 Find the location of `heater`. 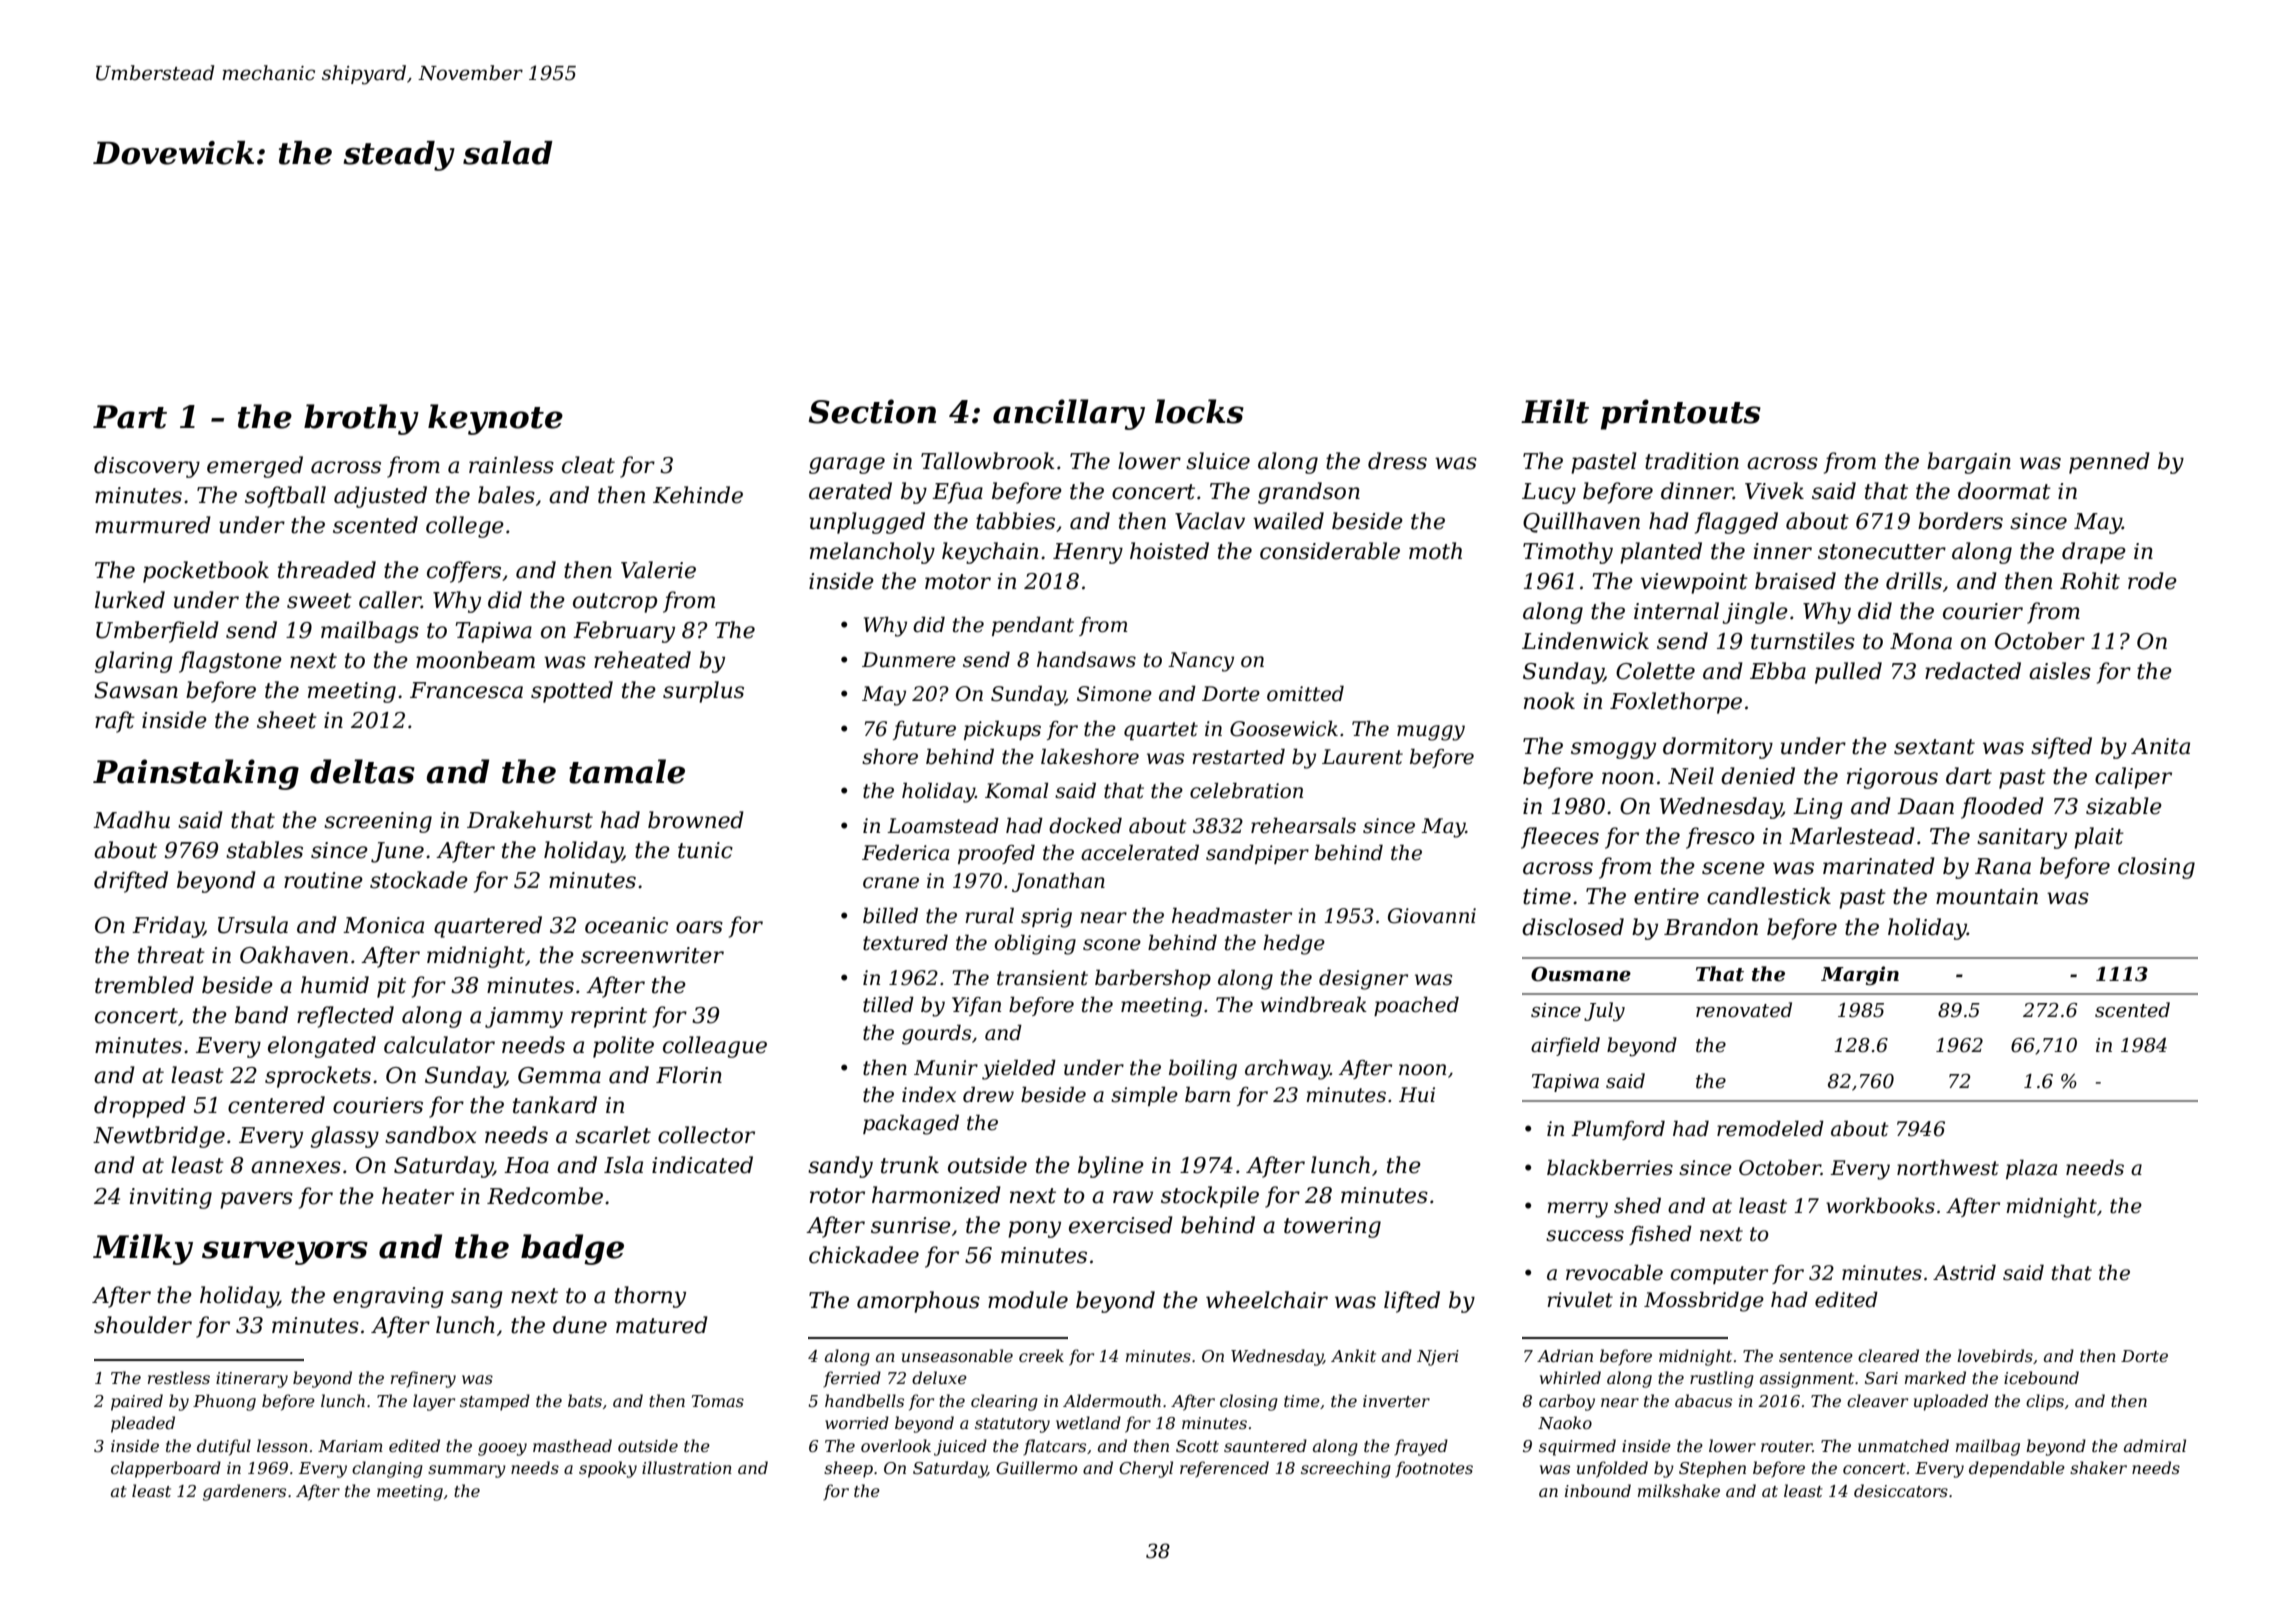

heater is located at coordinates (418, 1196).
